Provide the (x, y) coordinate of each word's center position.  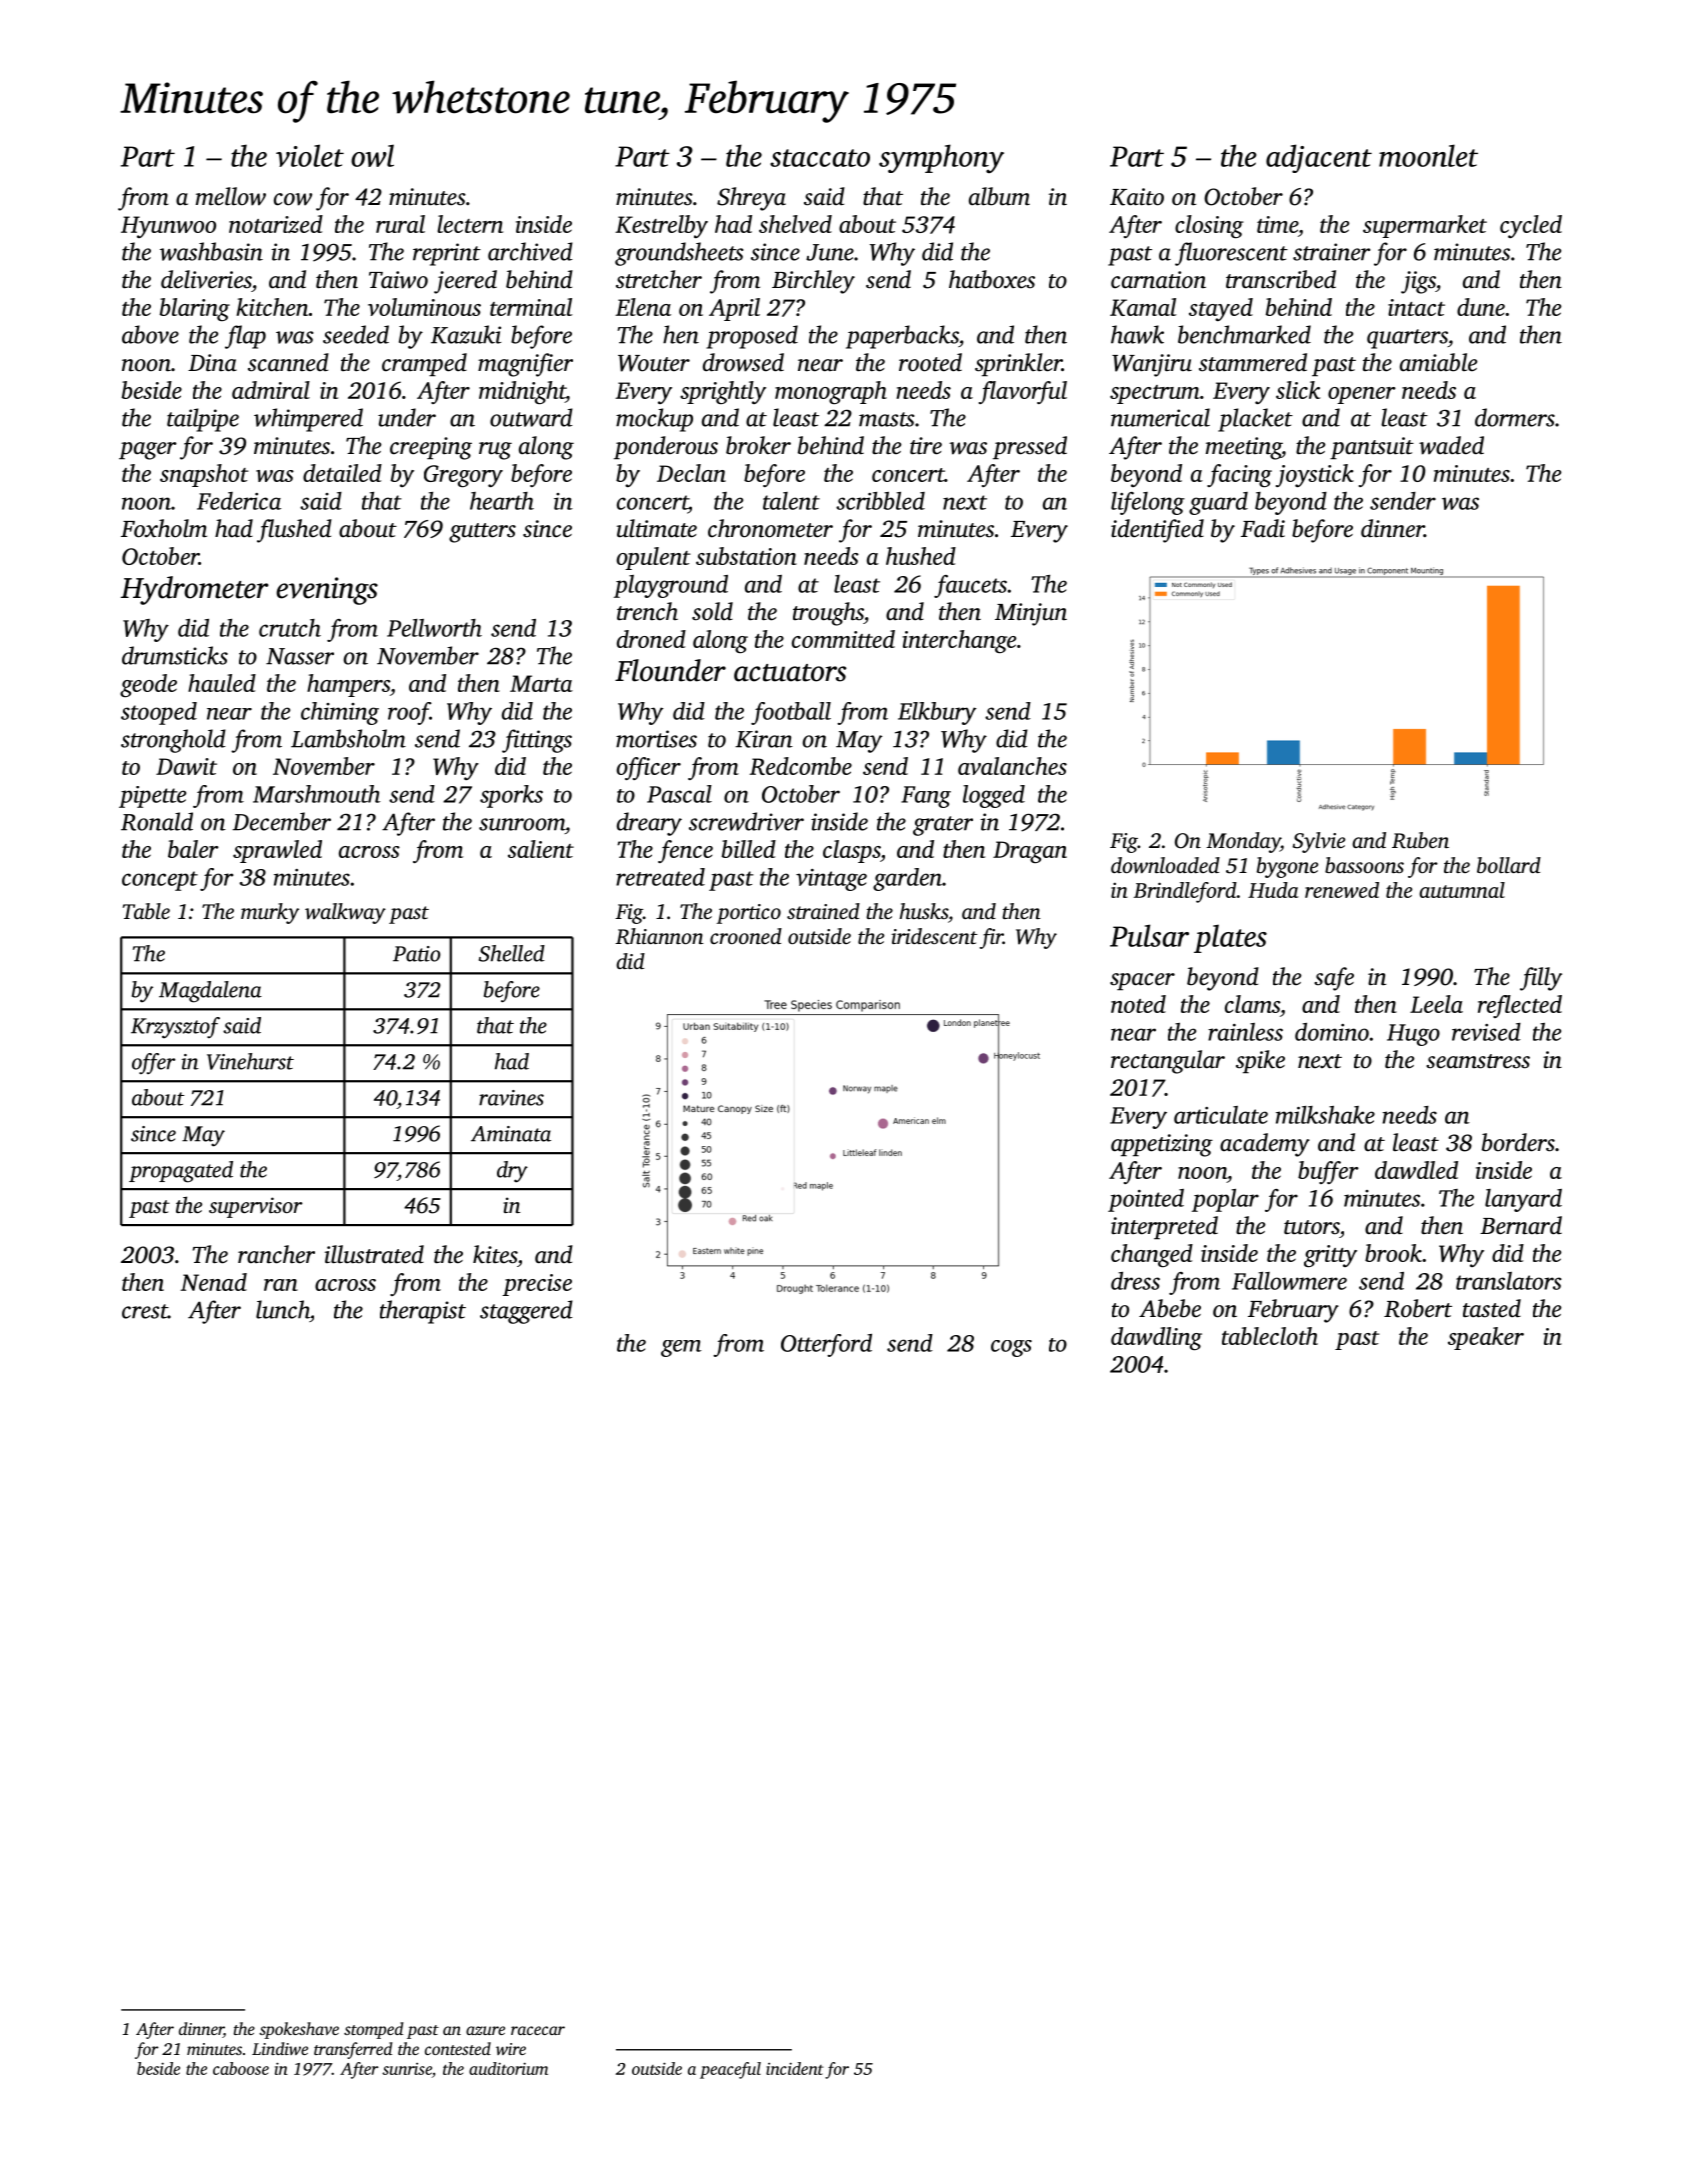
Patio (416, 954)
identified (1157, 531)
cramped (424, 364)
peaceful (730, 2070)
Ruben (1420, 840)
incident (795, 2068)
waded (1451, 445)
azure (485, 2030)
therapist (423, 1312)
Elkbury (937, 713)
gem (681, 1348)
